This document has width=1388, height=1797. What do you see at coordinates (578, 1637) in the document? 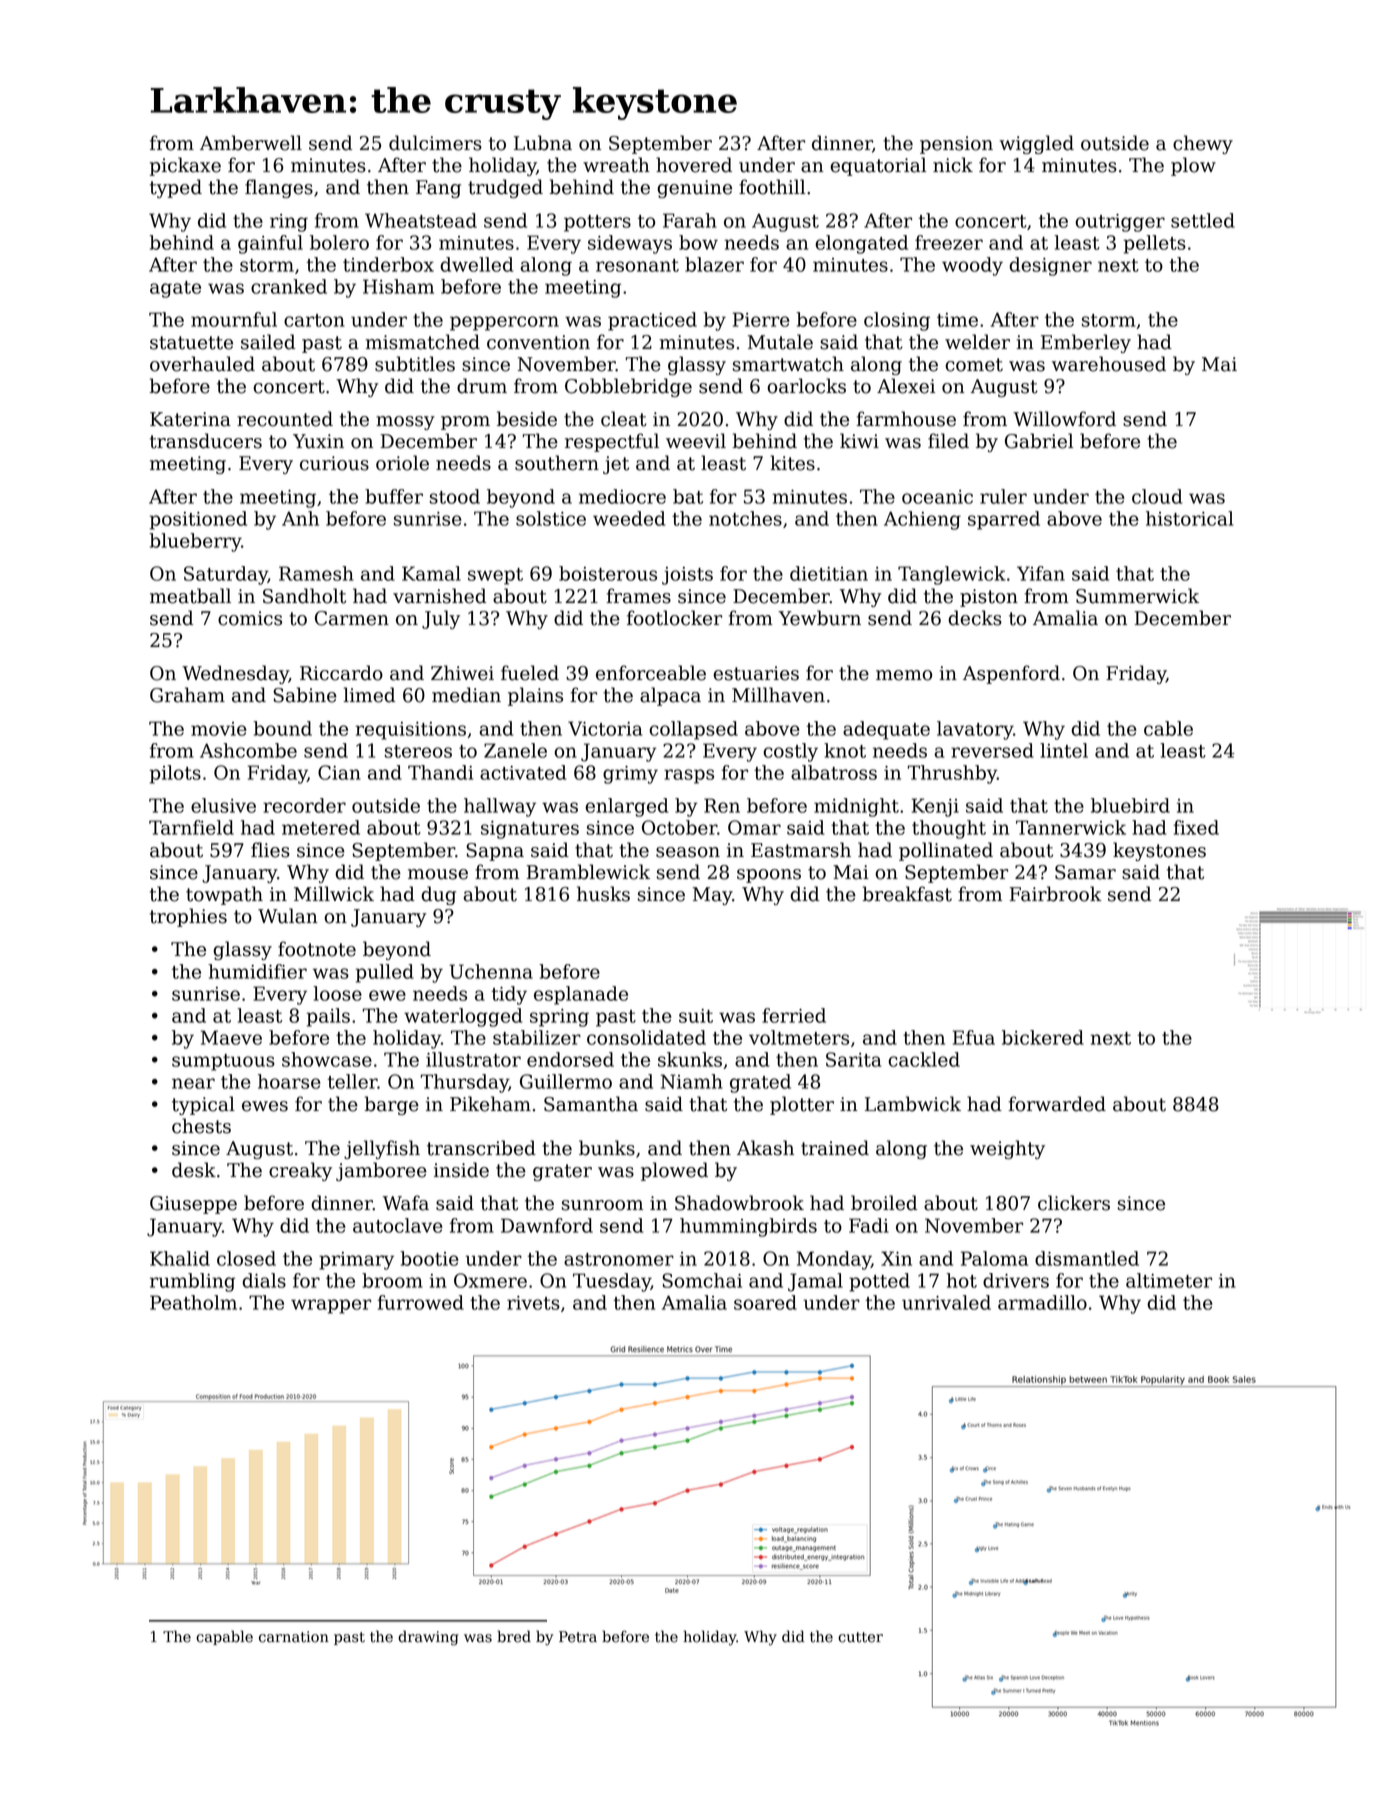
I see `Petra` at bounding box center [578, 1637].
